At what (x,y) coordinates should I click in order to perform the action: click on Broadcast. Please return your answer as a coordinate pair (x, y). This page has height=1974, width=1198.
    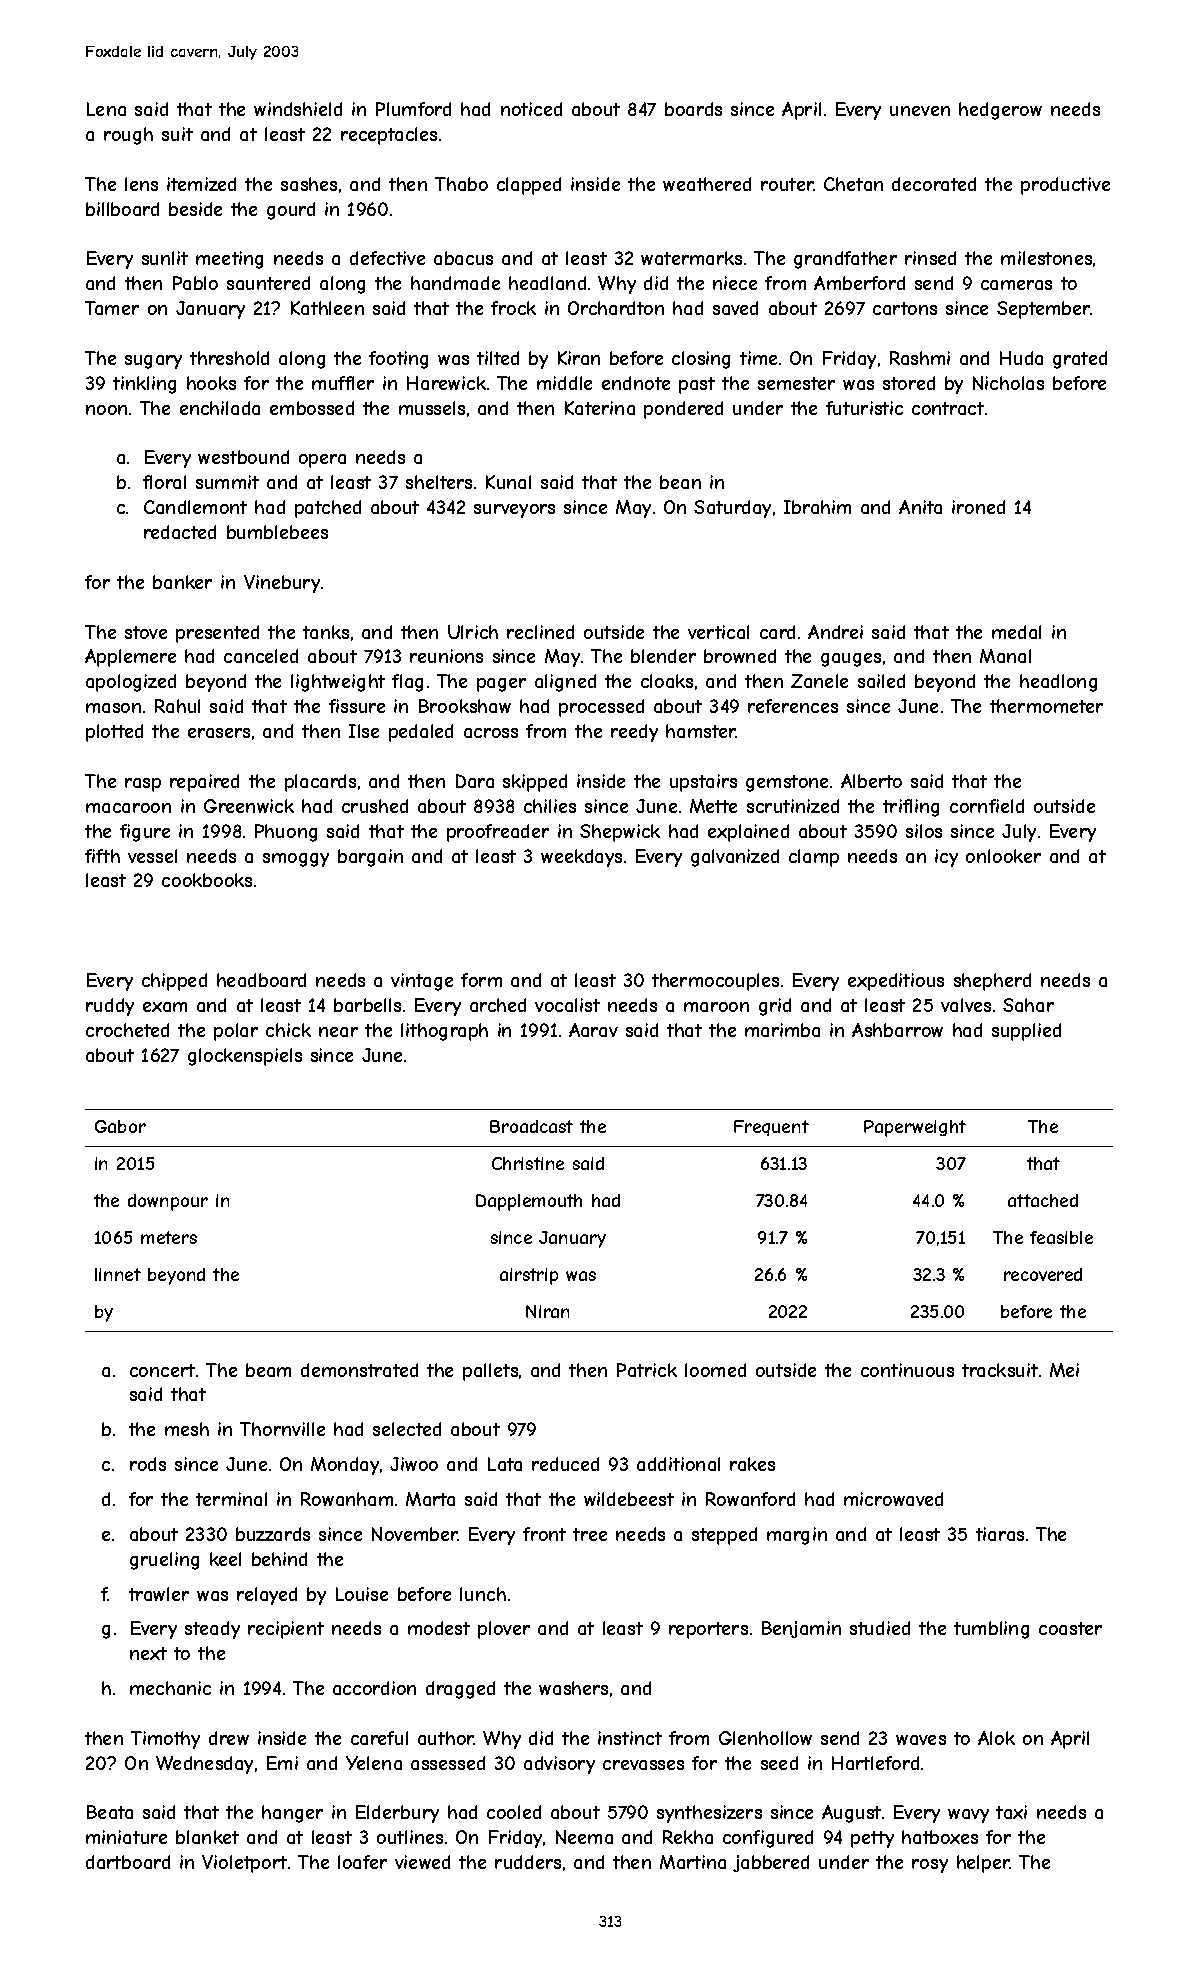
    Looking at the image, I should click on (531, 1126).
